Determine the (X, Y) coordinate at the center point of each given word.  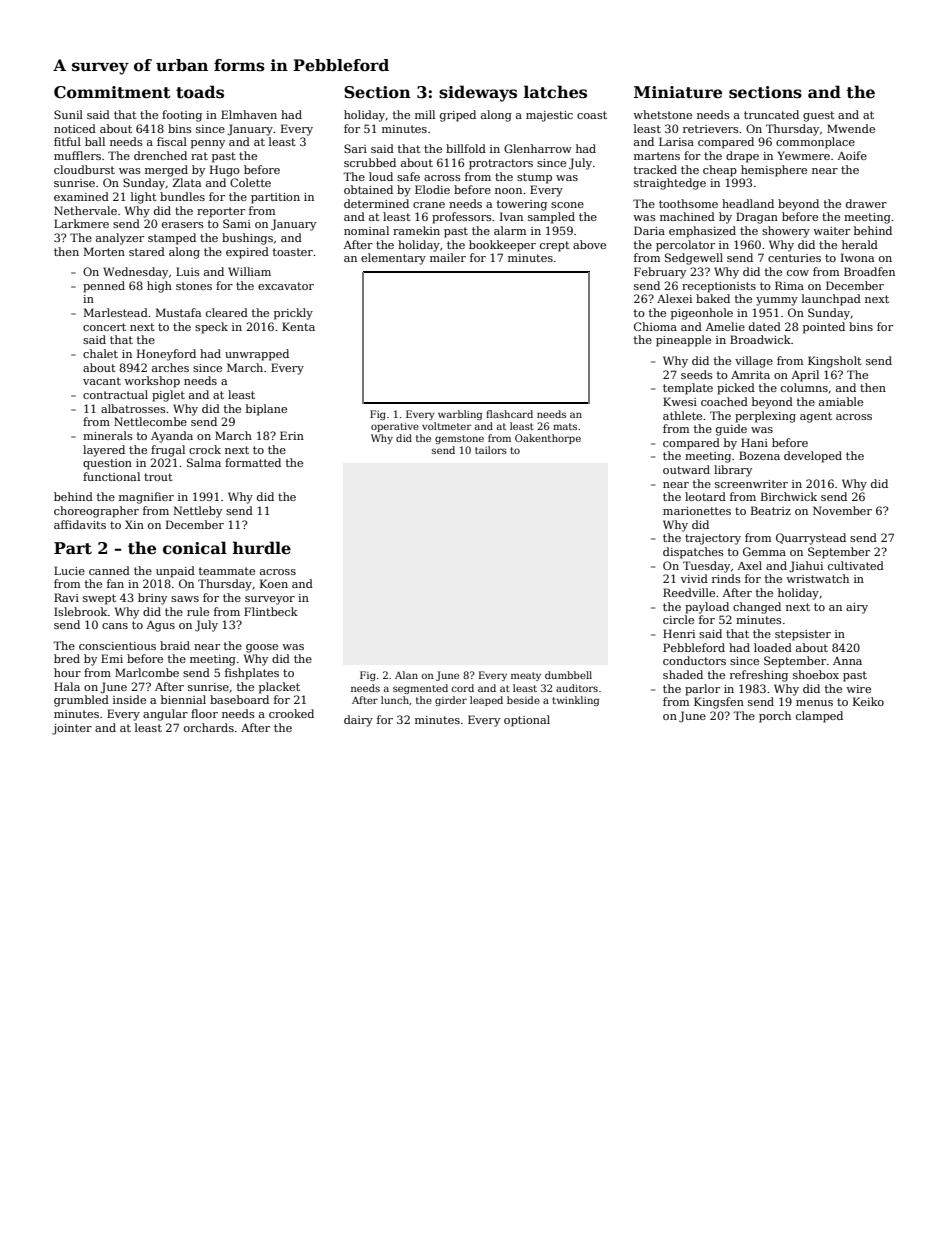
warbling (460, 415)
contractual (115, 394)
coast (592, 115)
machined (687, 216)
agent (816, 417)
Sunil (68, 114)
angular (165, 715)
